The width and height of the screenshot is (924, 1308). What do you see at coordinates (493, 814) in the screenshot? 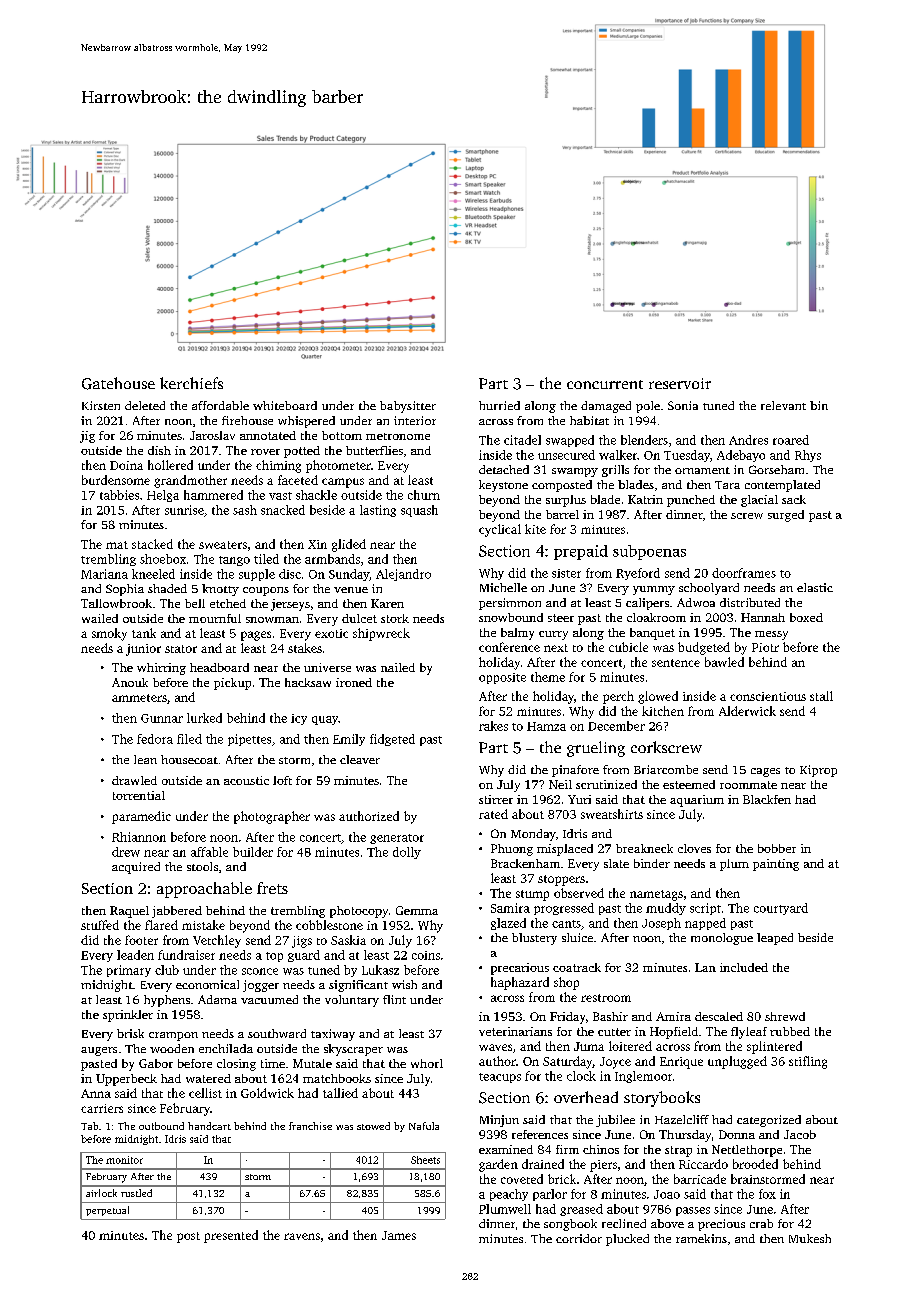
I see `rated` at bounding box center [493, 814].
